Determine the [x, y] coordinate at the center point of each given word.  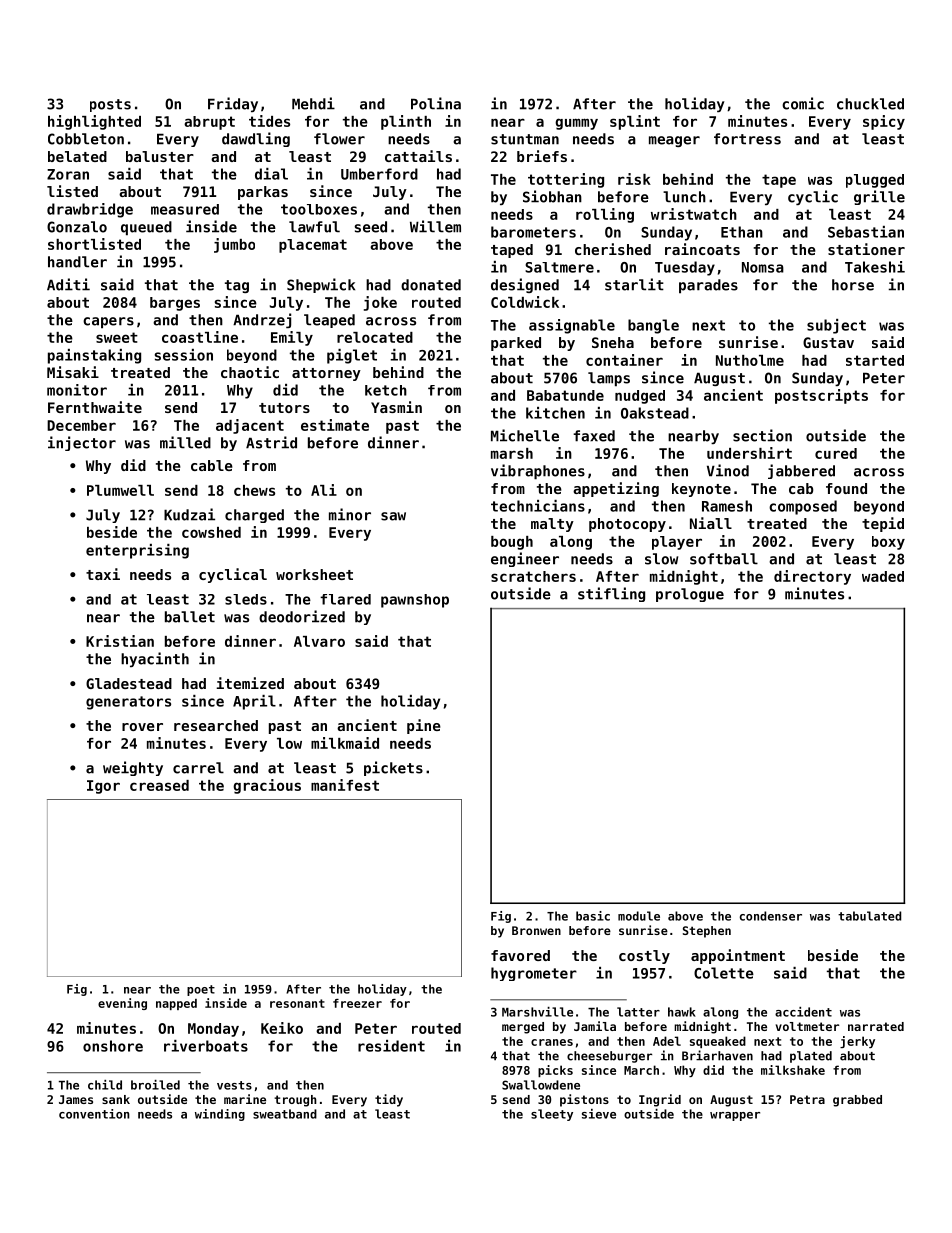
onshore [113, 1046]
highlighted [94, 122]
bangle [653, 326]
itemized [250, 683]
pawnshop [415, 601]
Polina [436, 103]
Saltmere [559, 267]
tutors [284, 408]
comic [803, 103]
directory [812, 577]
